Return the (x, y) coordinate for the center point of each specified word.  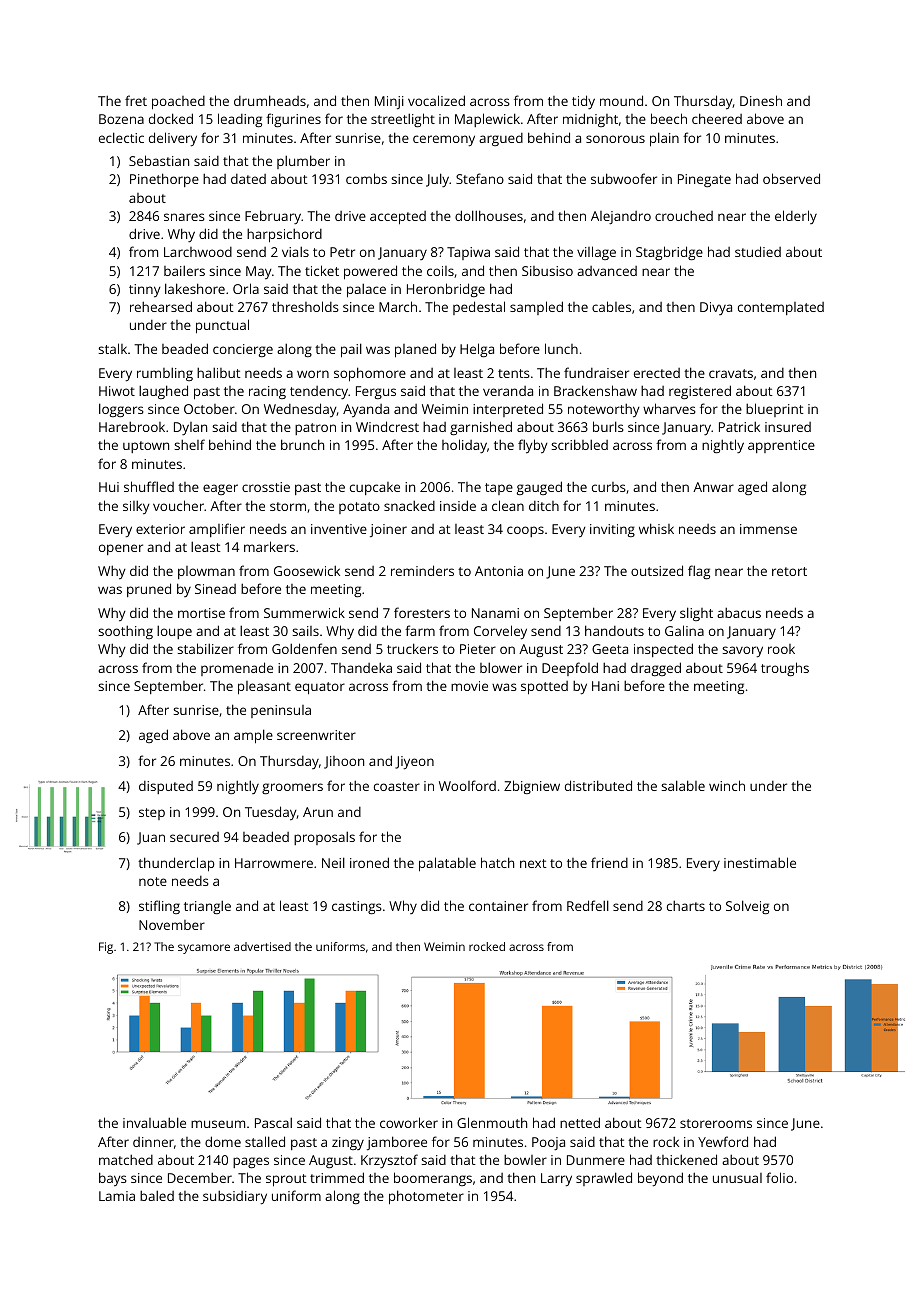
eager (220, 489)
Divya (716, 308)
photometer (426, 1197)
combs (366, 178)
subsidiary (235, 1197)
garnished (481, 428)
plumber (303, 162)
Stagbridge (669, 253)
